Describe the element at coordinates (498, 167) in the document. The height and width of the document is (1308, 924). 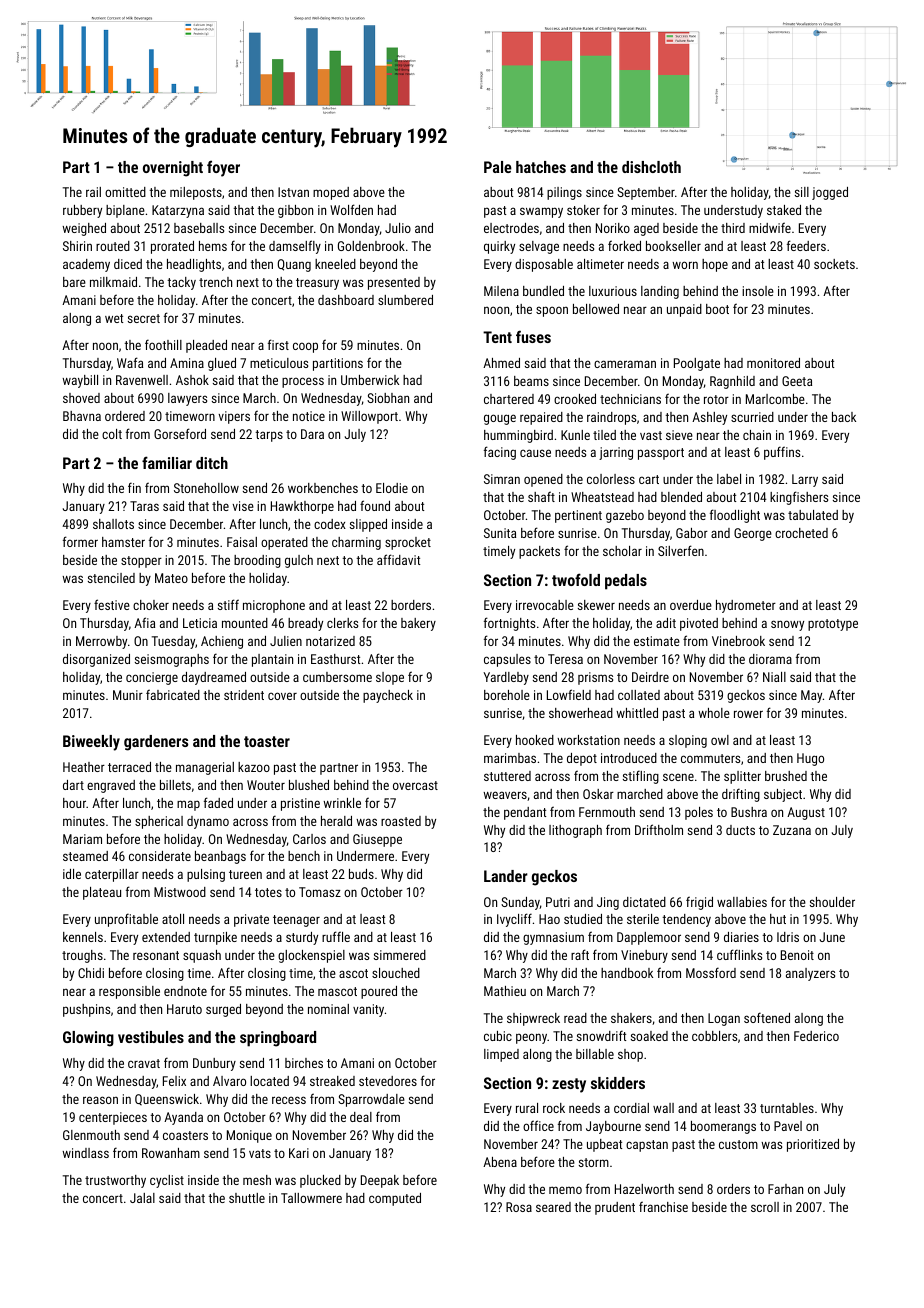
I see `Pale` at that location.
